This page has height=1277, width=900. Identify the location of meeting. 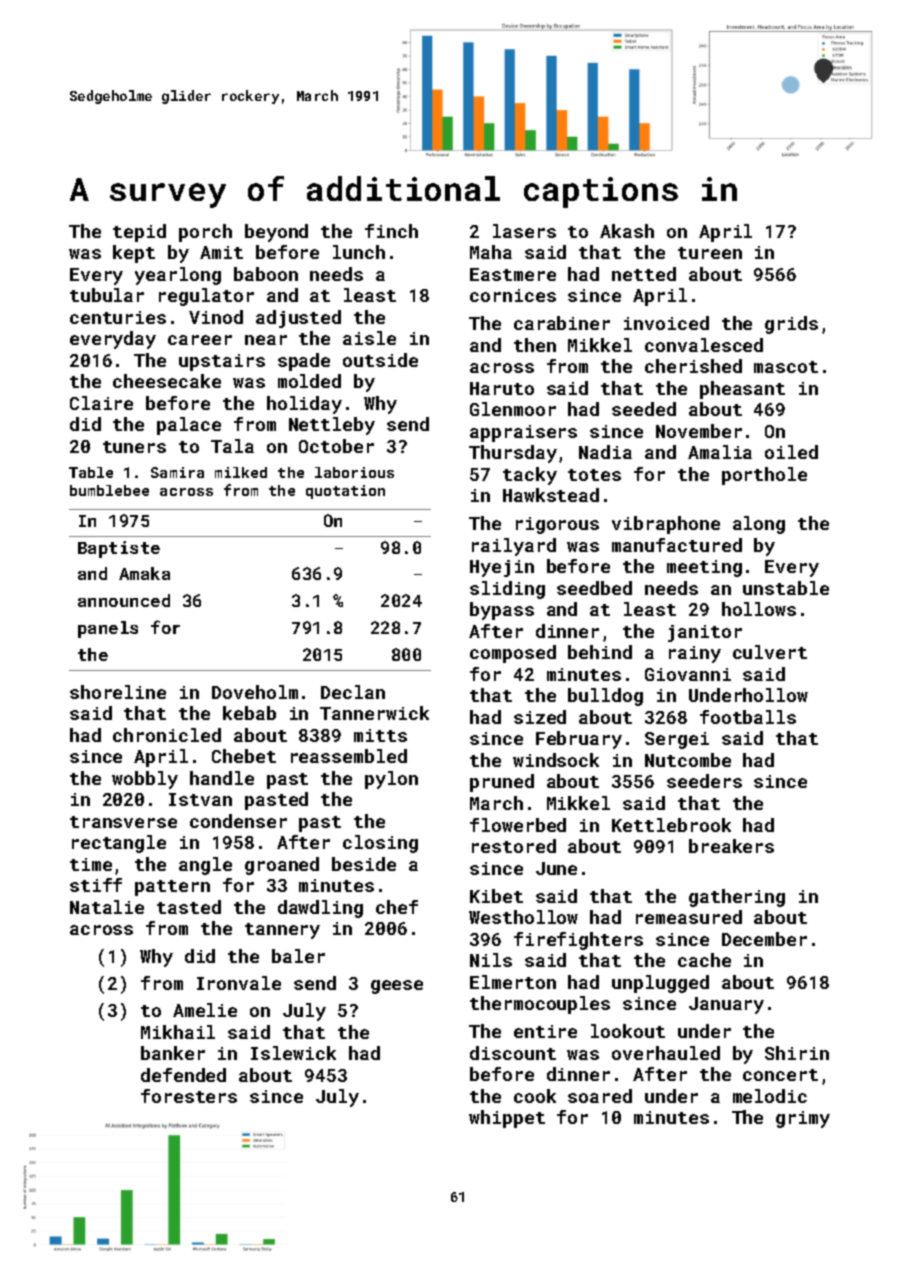
(704, 568).
